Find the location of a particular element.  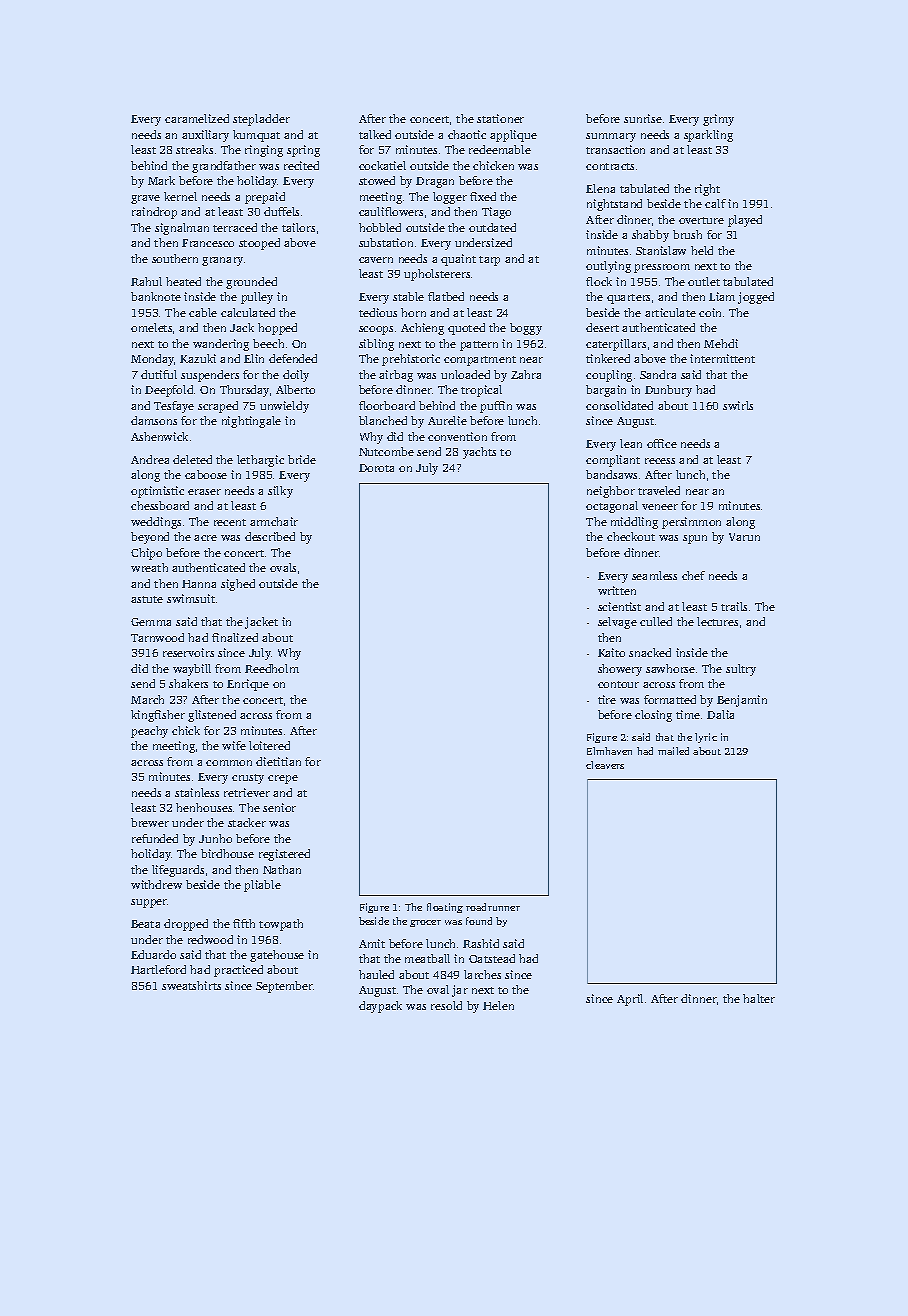

jogged is located at coordinates (756, 298).
